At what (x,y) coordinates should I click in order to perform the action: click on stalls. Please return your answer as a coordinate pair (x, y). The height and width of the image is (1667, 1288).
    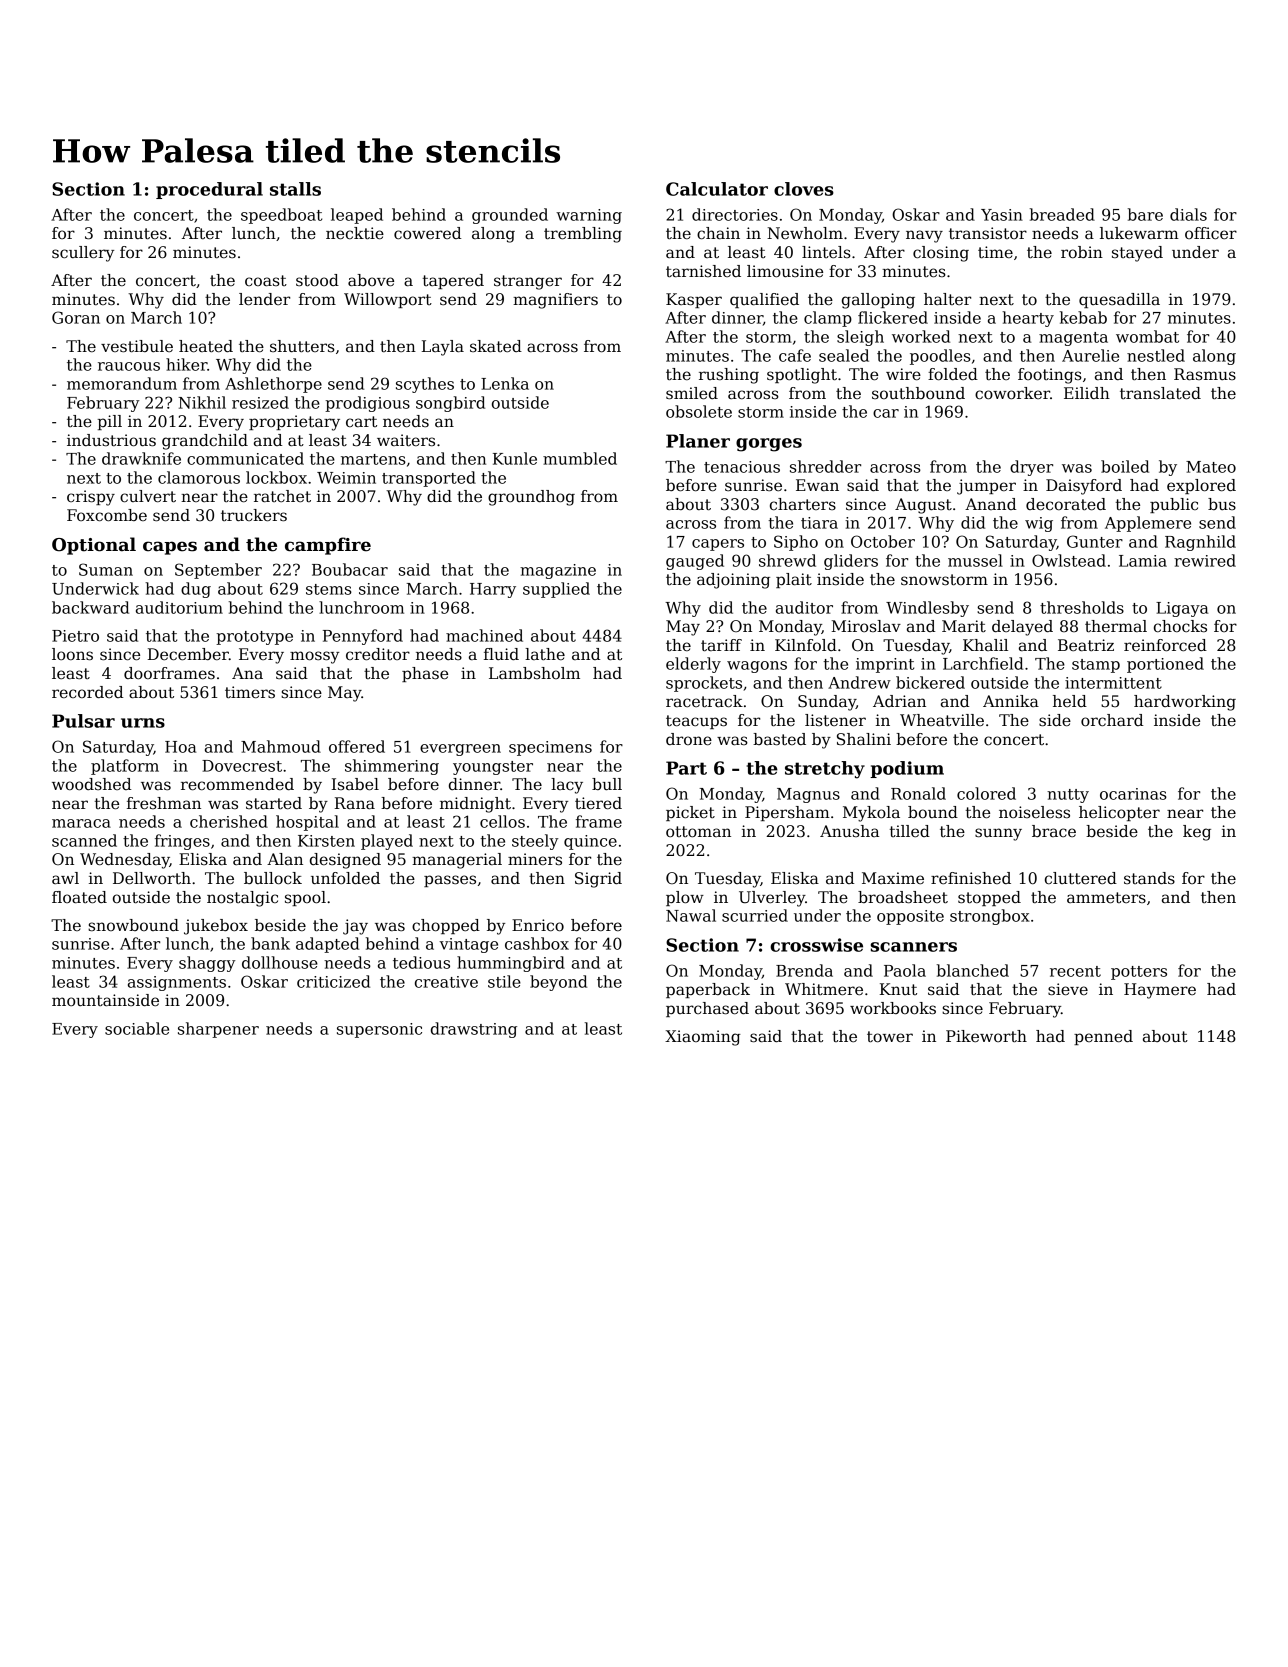
    Looking at the image, I should click on (295, 189).
